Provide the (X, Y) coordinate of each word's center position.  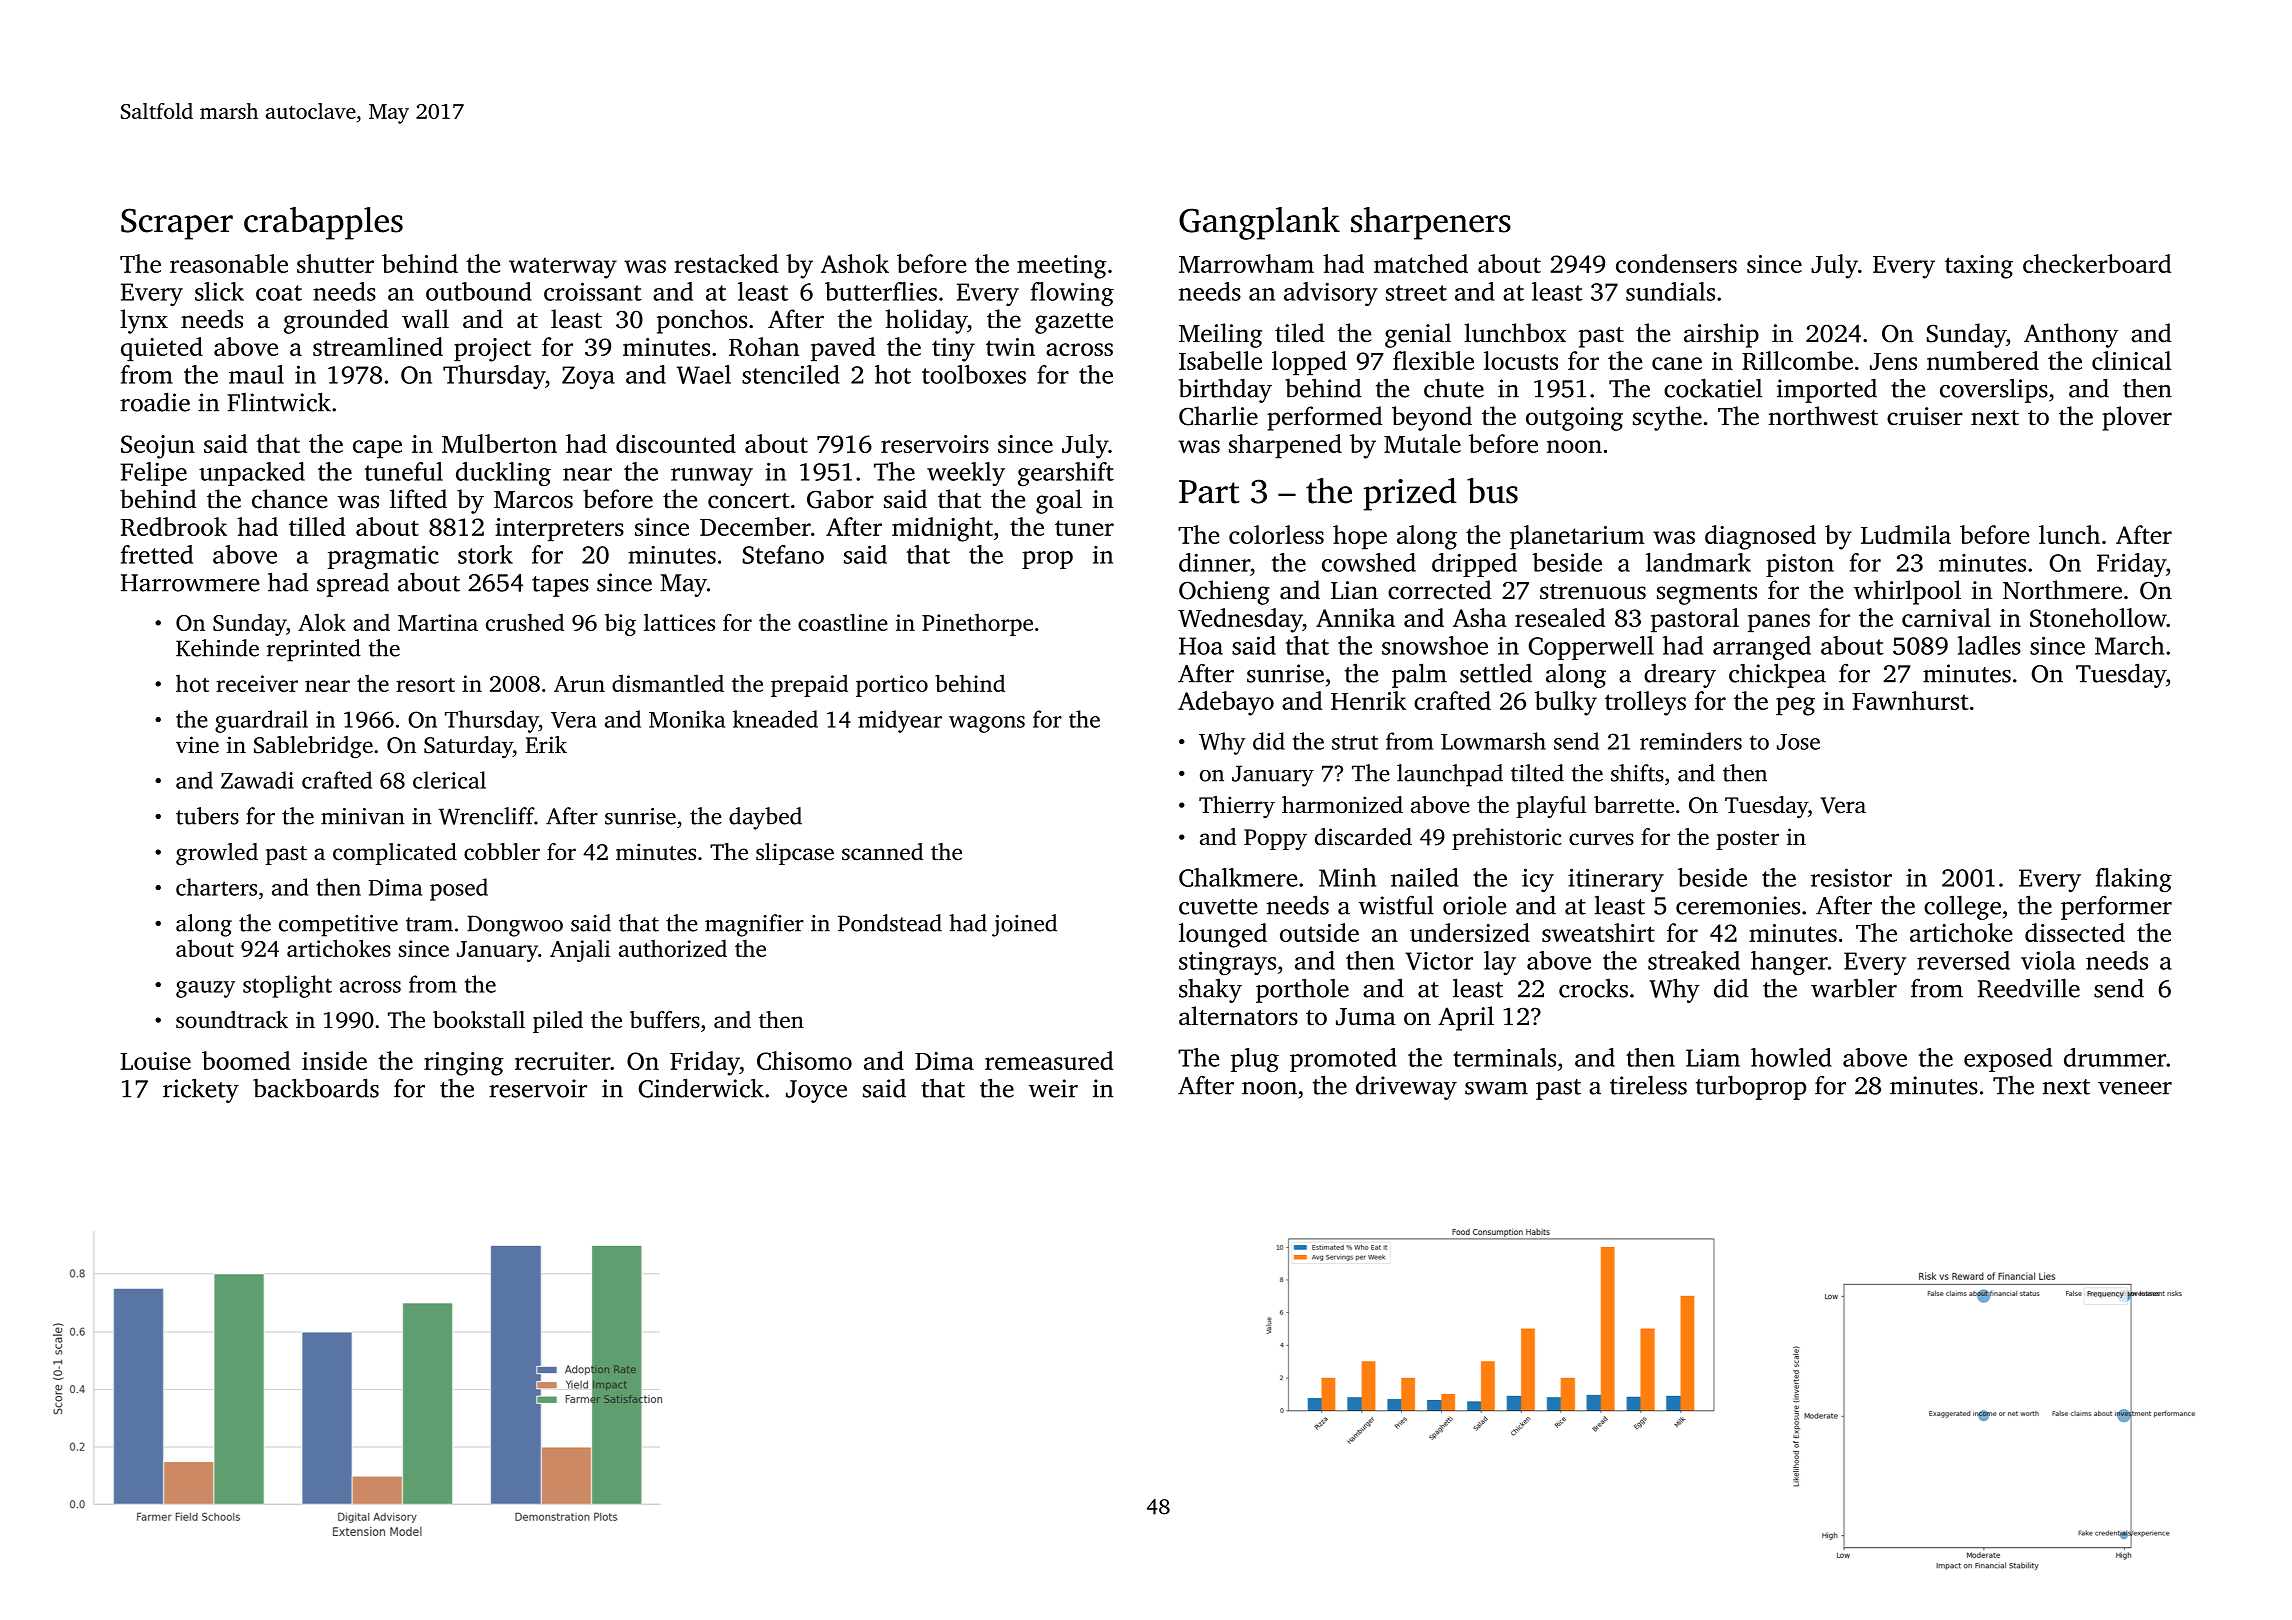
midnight (942, 529)
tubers (207, 816)
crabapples (323, 223)
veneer (2135, 1088)
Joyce (816, 1091)
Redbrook (174, 526)
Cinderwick (701, 1088)
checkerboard (2097, 263)
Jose (1798, 742)
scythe (1667, 418)
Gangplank (1259, 223)
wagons (987, 724)
